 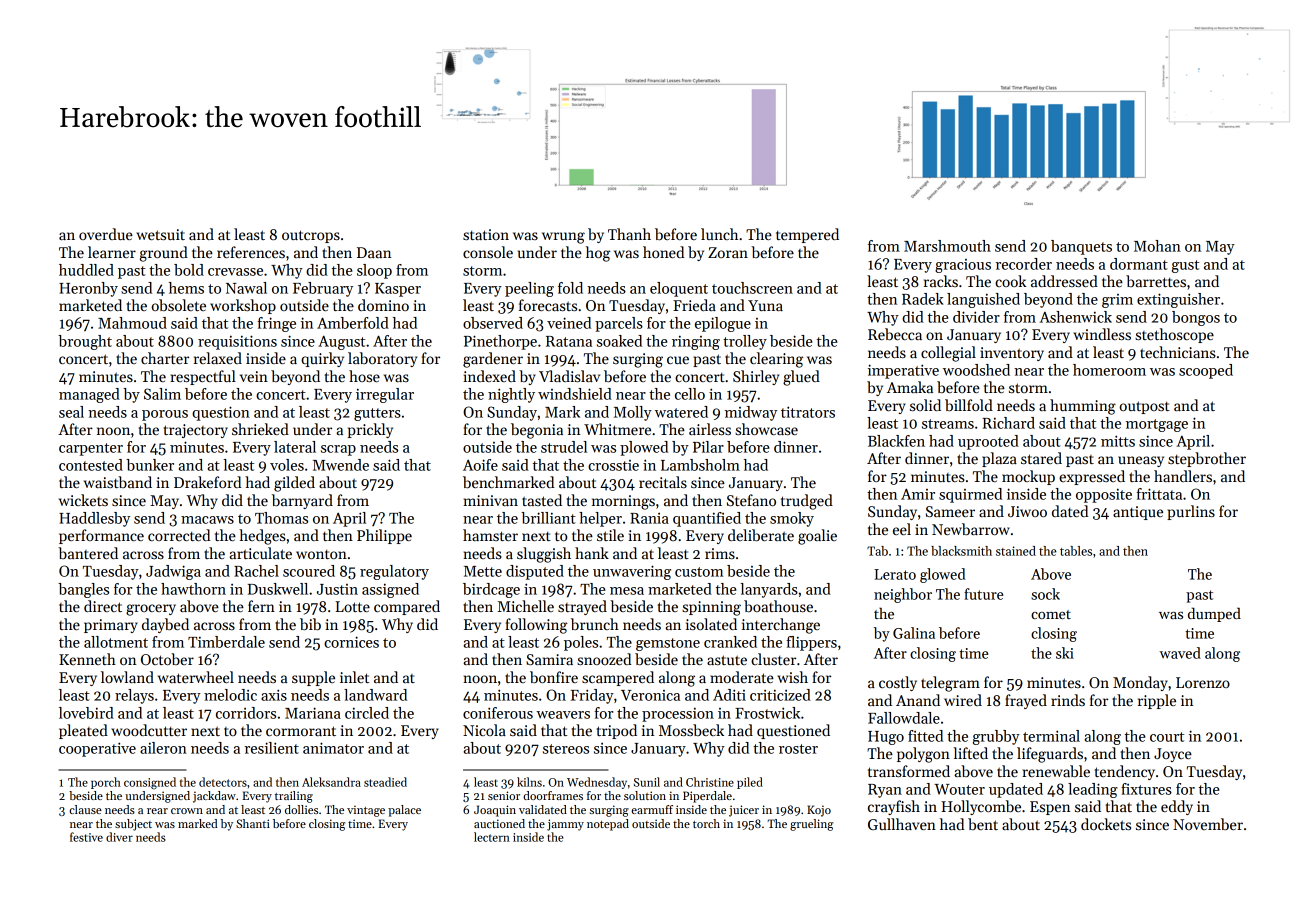 I want to click on outcrops, so click(x=311, y=236).
